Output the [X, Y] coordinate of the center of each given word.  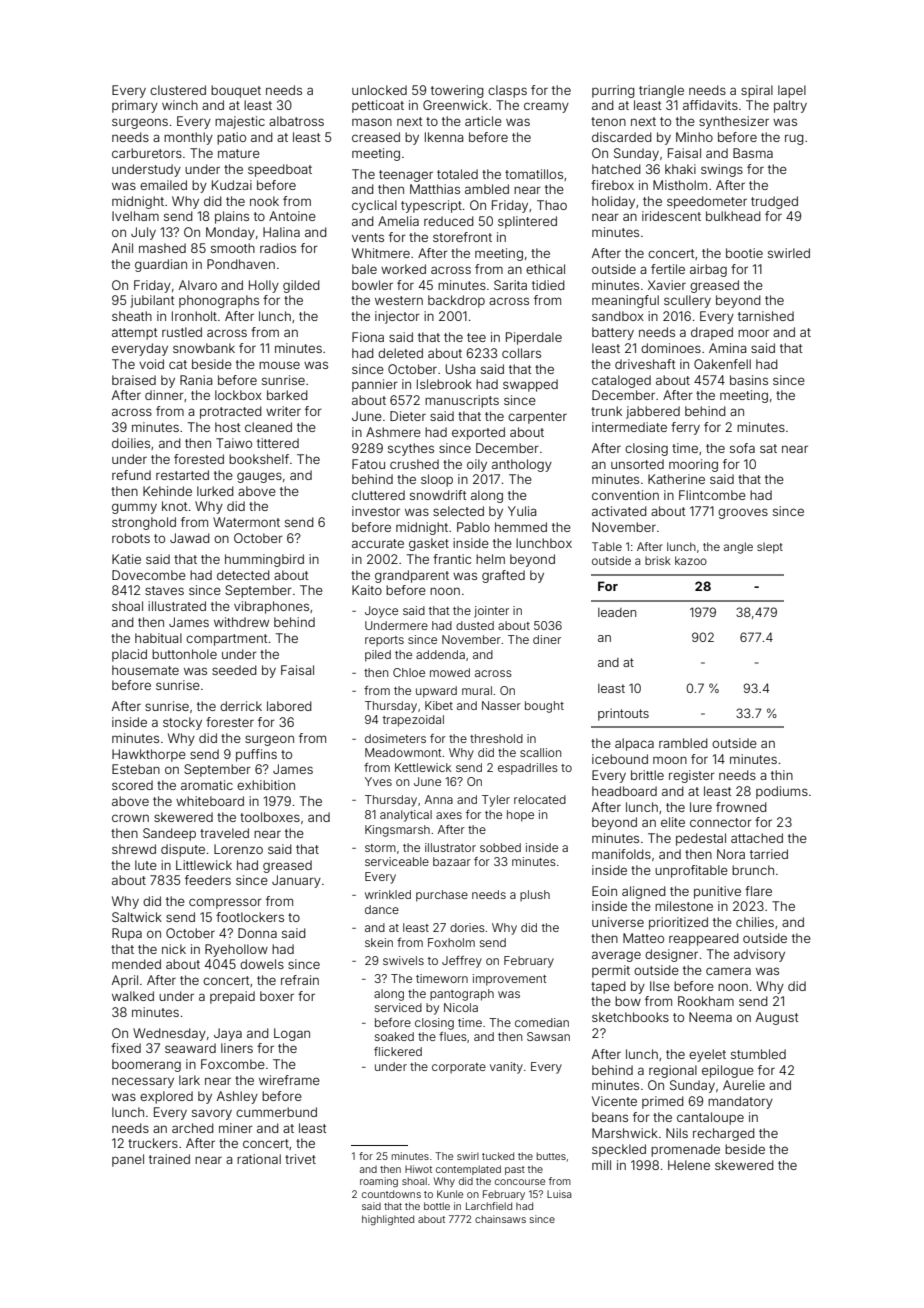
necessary [143, 1082]
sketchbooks [630, 1017]
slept [770, 548]
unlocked [379, 90]
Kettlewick [423, 767]
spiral [757, 91]
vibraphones [271, 607]
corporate [459, 1068]
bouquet [236, 91]
